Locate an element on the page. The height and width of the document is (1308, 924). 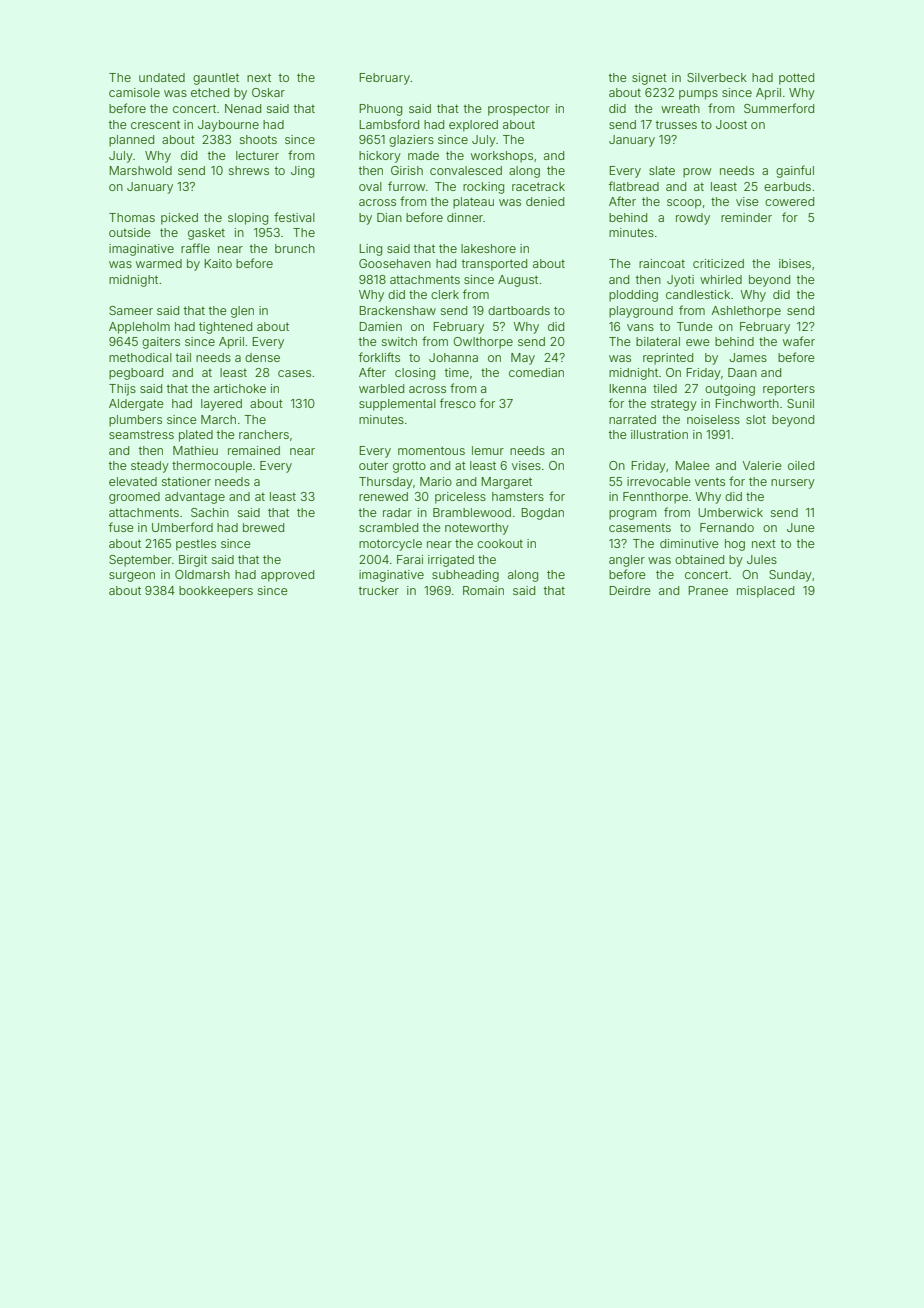
Silverbeck is located at coordinates (717, 77).
